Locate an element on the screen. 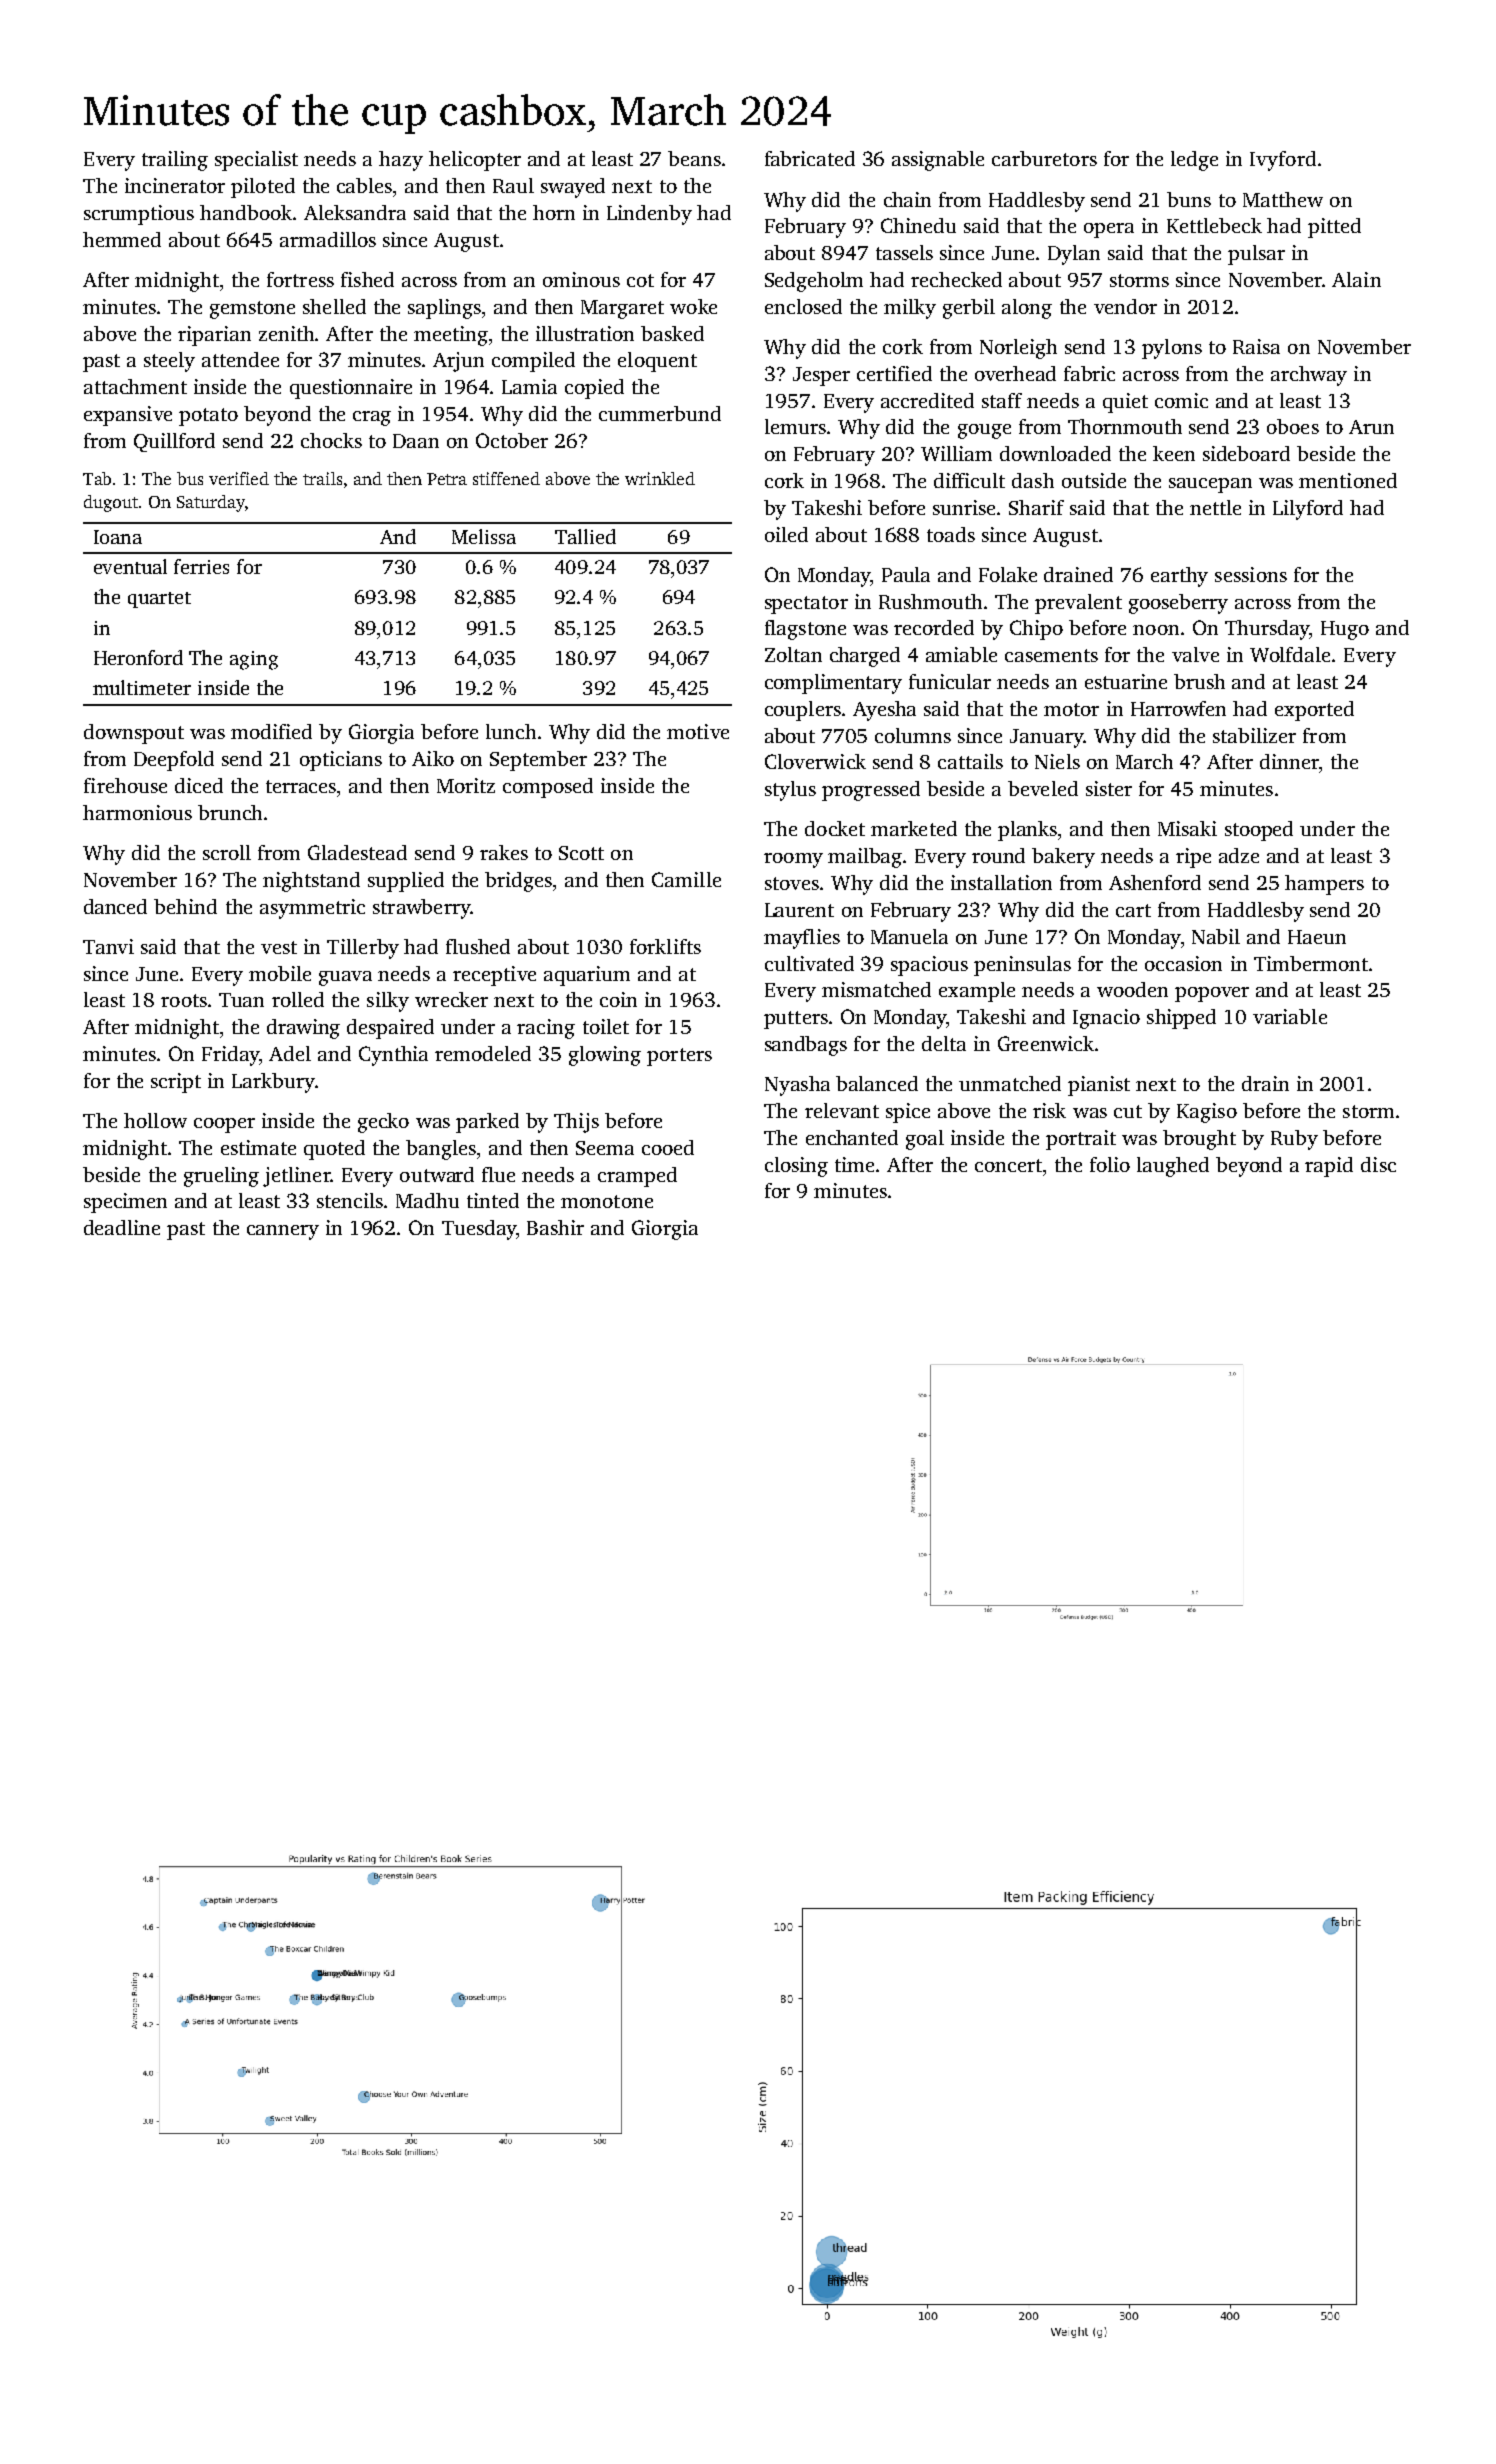 The image size is (1496, 2464). vendor is located at coordinates (1125, 306).
